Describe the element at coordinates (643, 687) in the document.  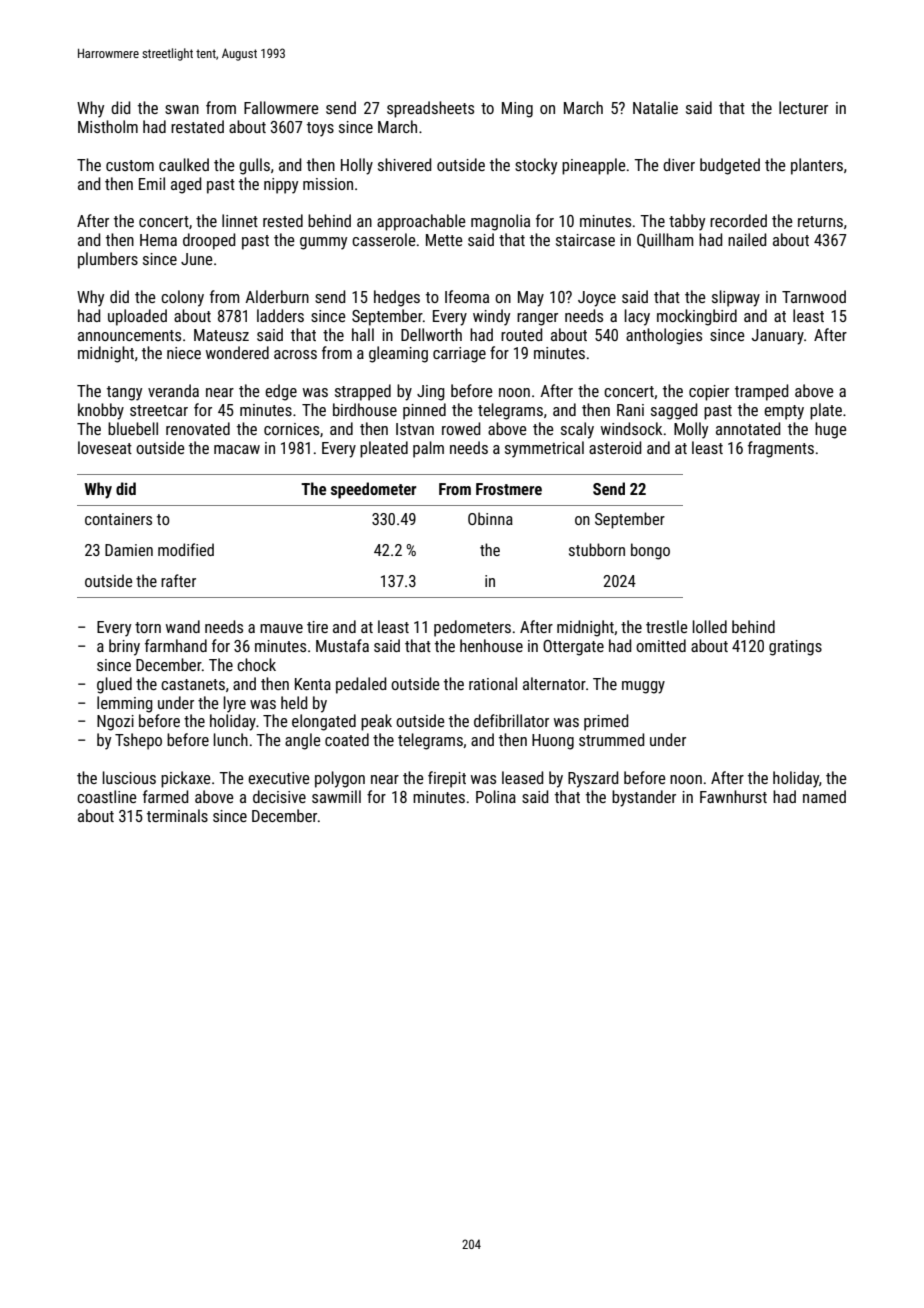
I see `muggy` at that location.
